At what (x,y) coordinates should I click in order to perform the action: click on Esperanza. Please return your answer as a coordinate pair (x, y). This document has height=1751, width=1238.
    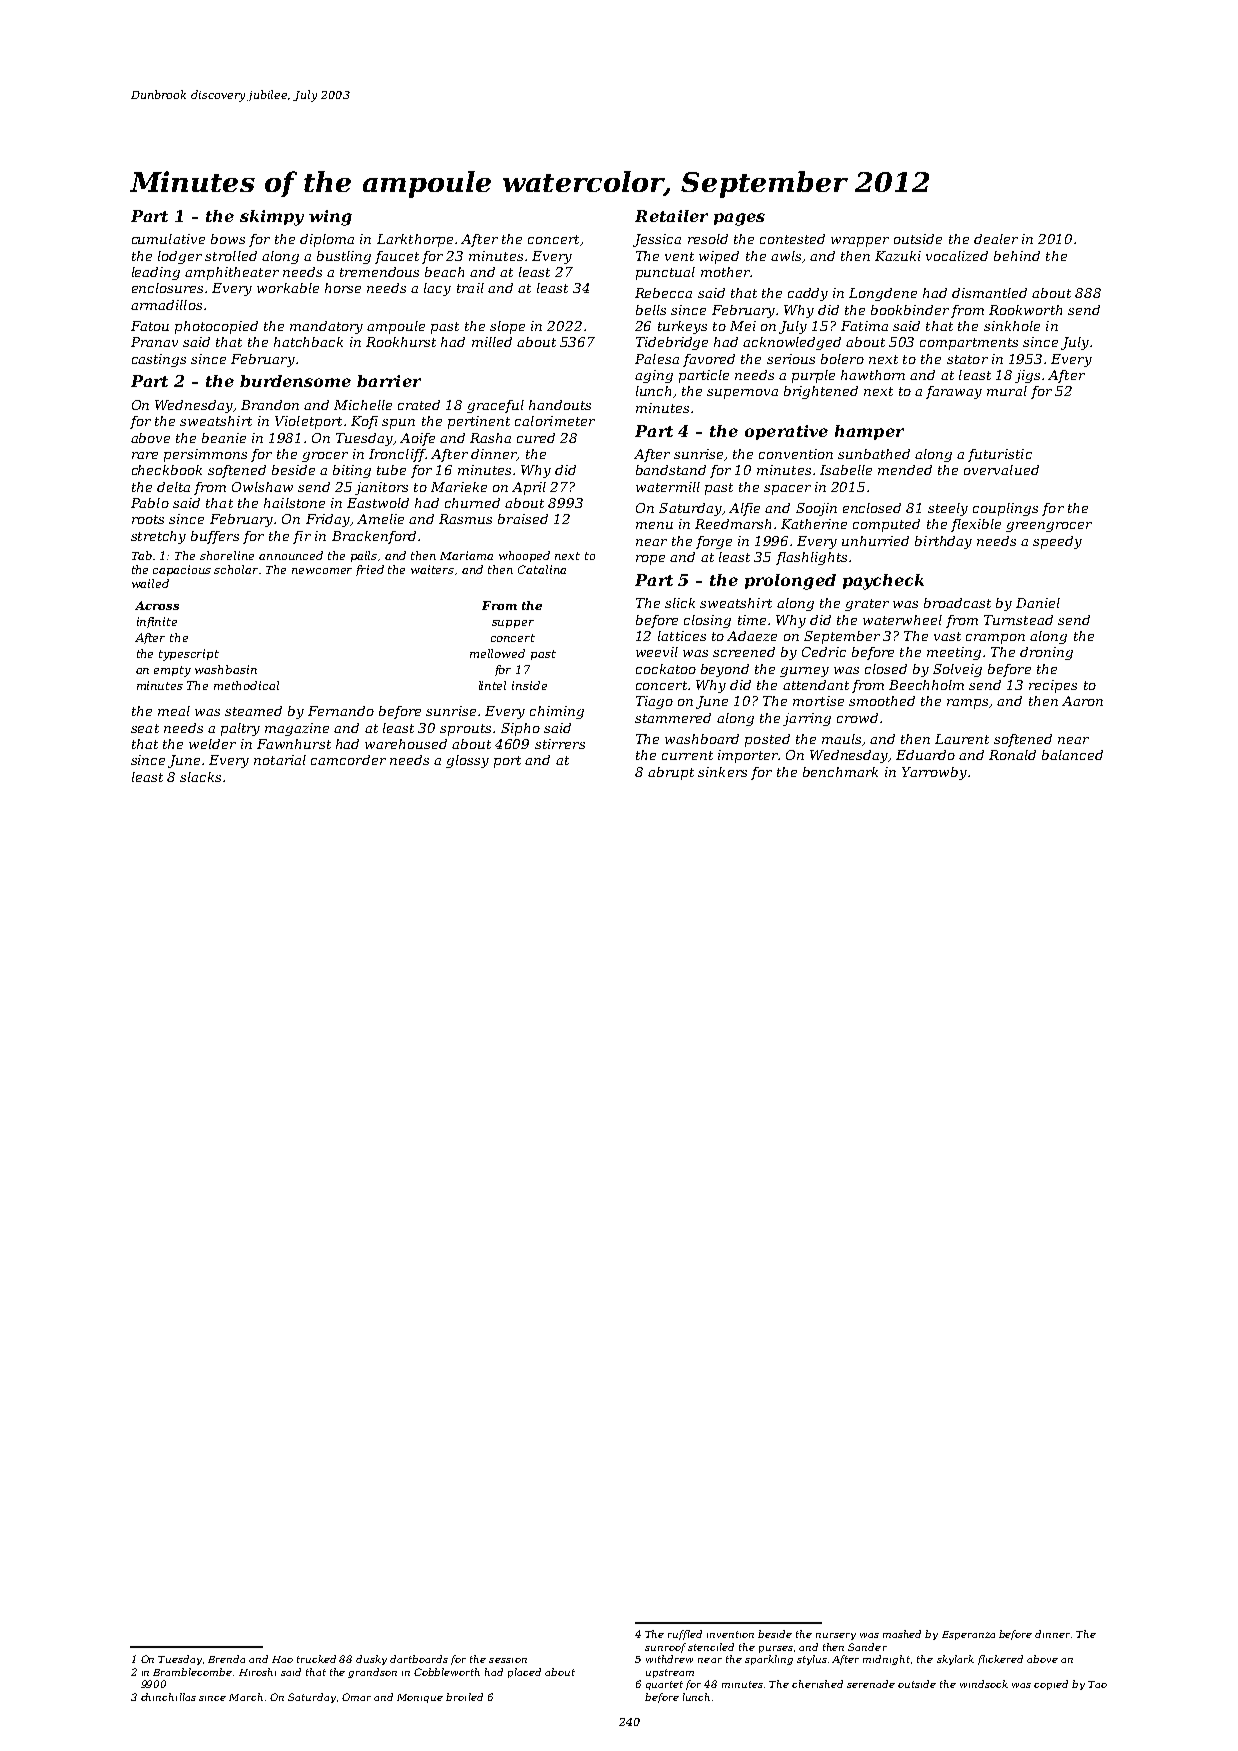
    Looking at the image, I should click on (968, 1635).
